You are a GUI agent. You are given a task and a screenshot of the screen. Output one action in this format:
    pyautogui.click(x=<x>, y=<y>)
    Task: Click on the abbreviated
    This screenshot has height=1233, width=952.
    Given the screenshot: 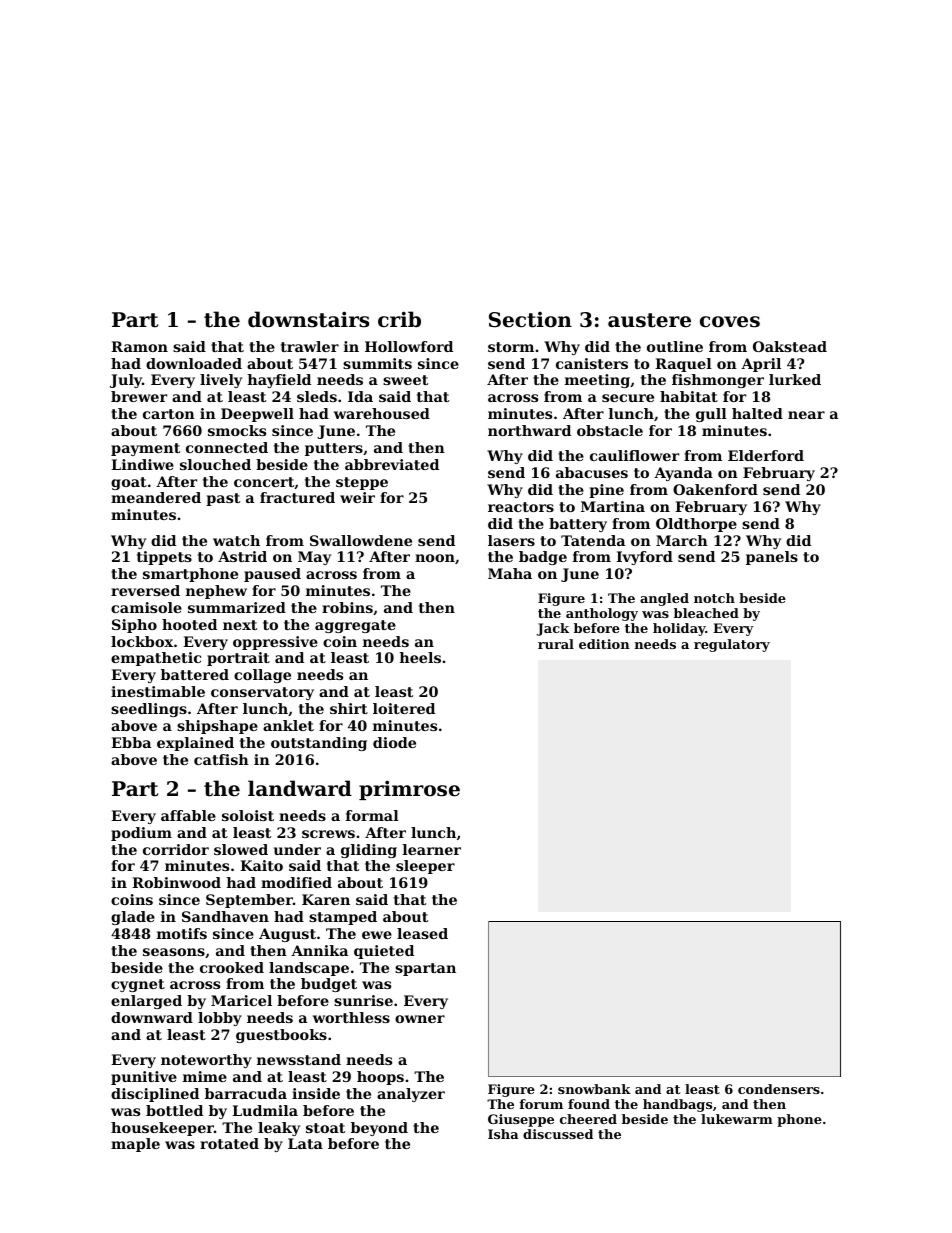 What is the action you would take?
    pyautogui.click(x=392, y=464)
